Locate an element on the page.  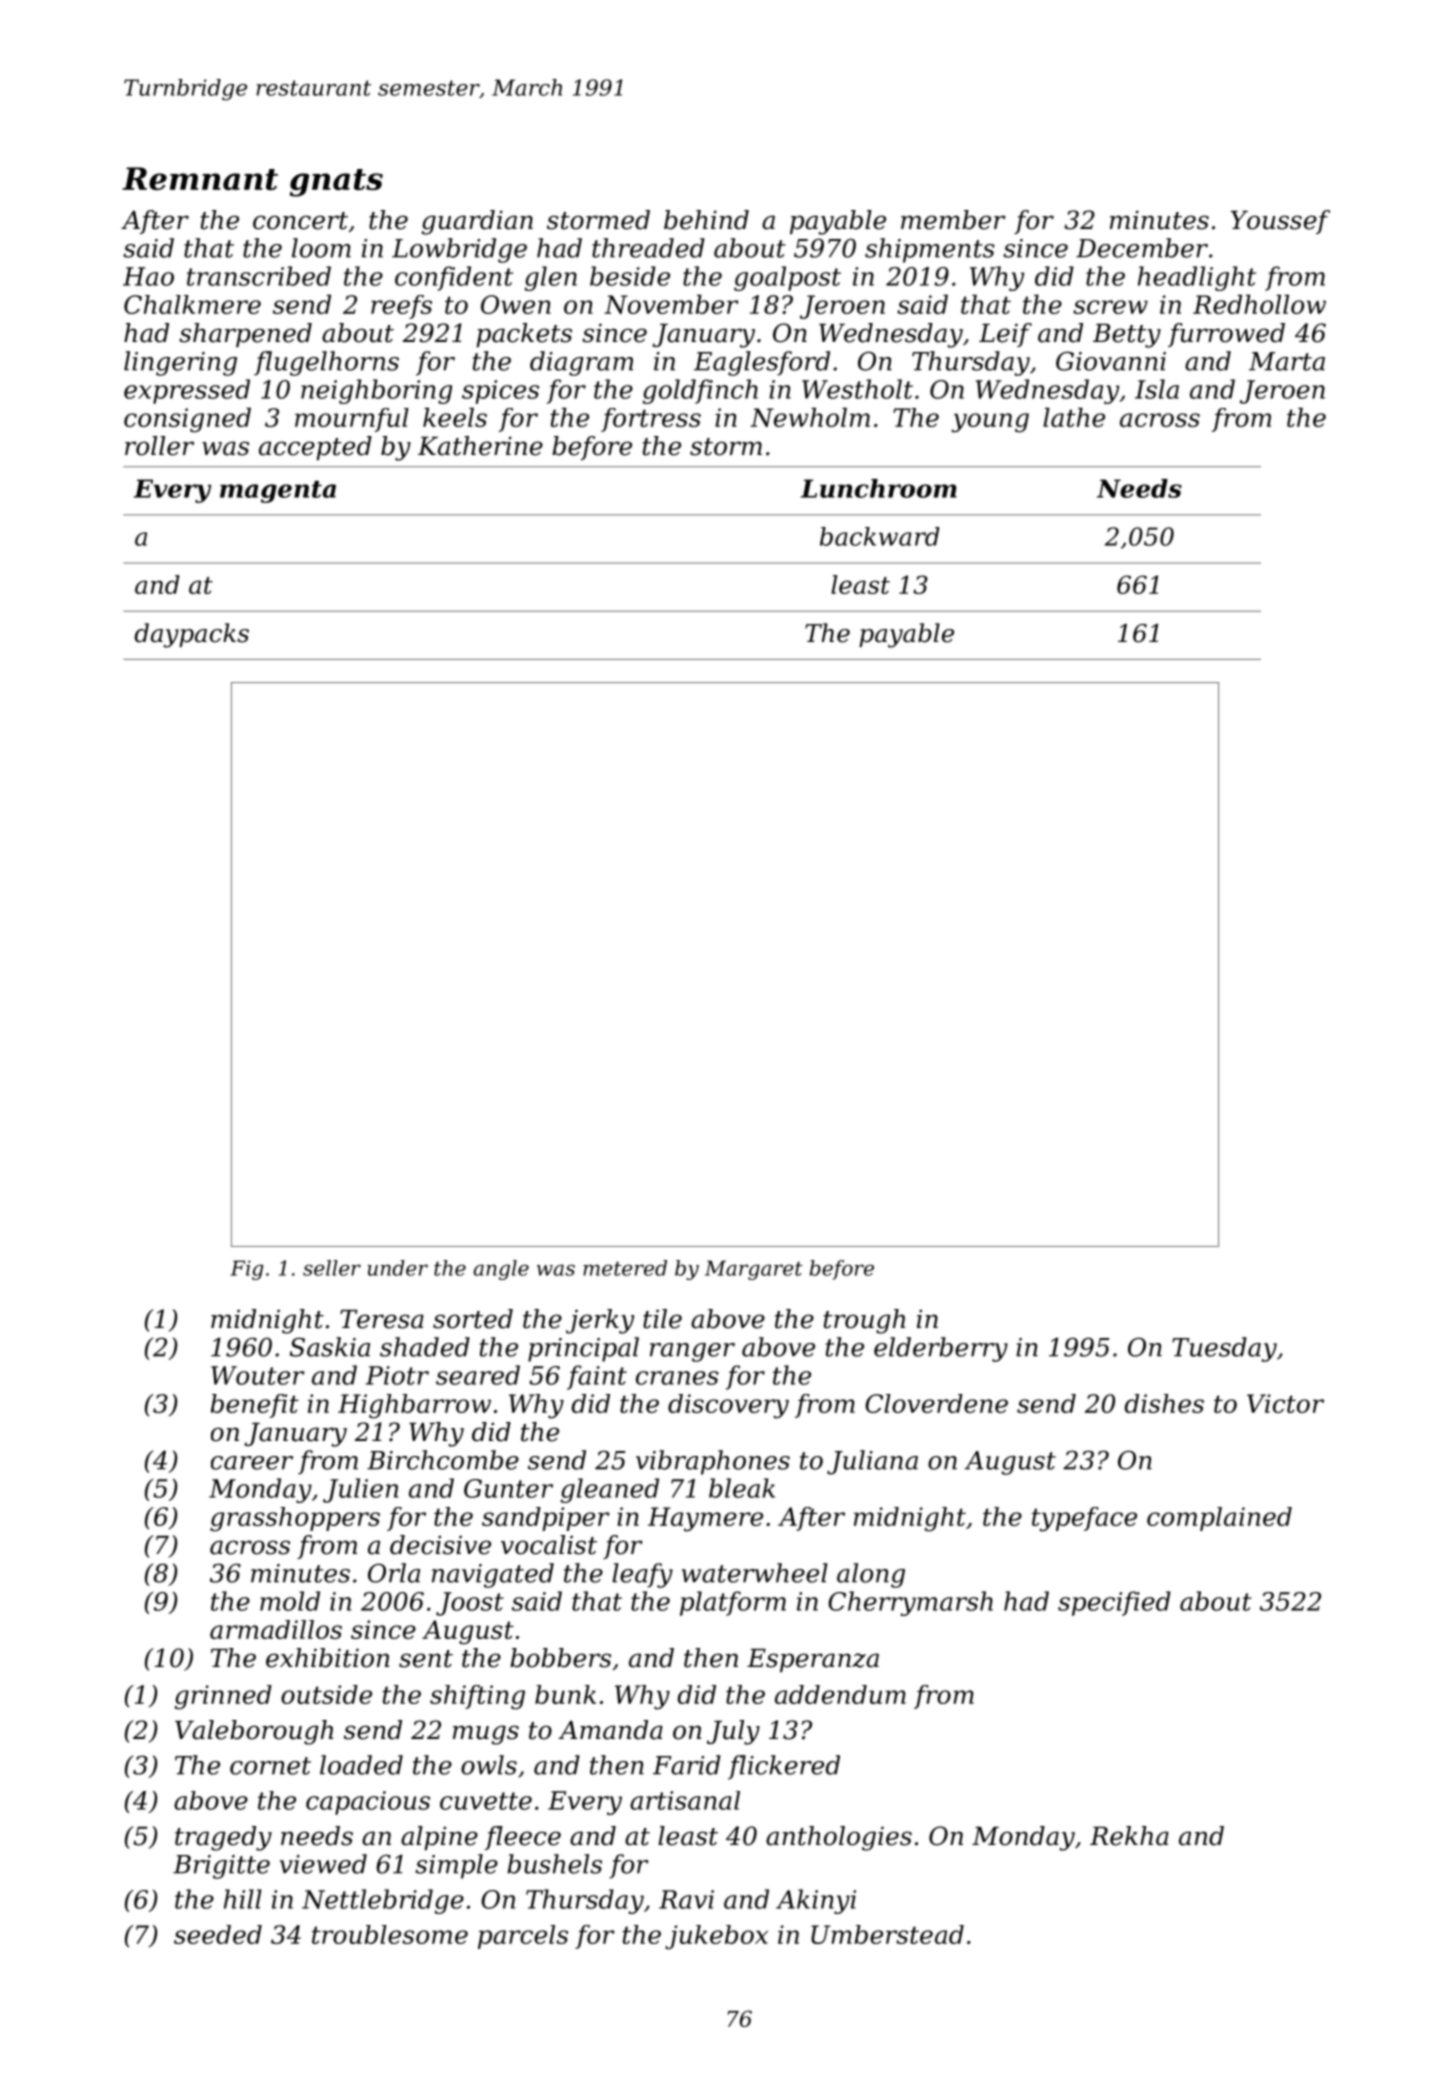
Tuesday is located at coordinates (1224, 1349).
